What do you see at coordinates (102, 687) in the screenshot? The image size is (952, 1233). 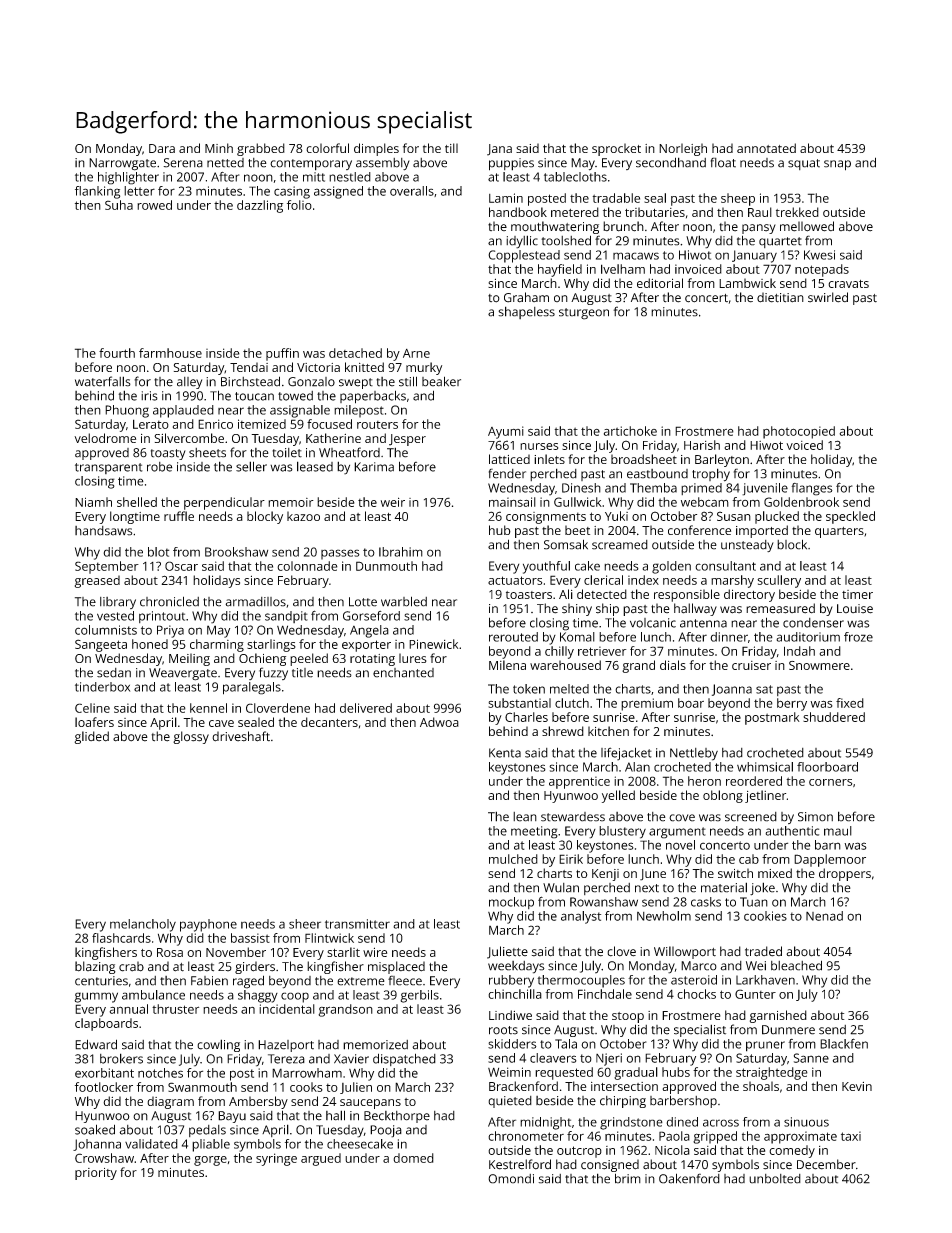 I see `tinderbox` at bounding box center [102, 687].
